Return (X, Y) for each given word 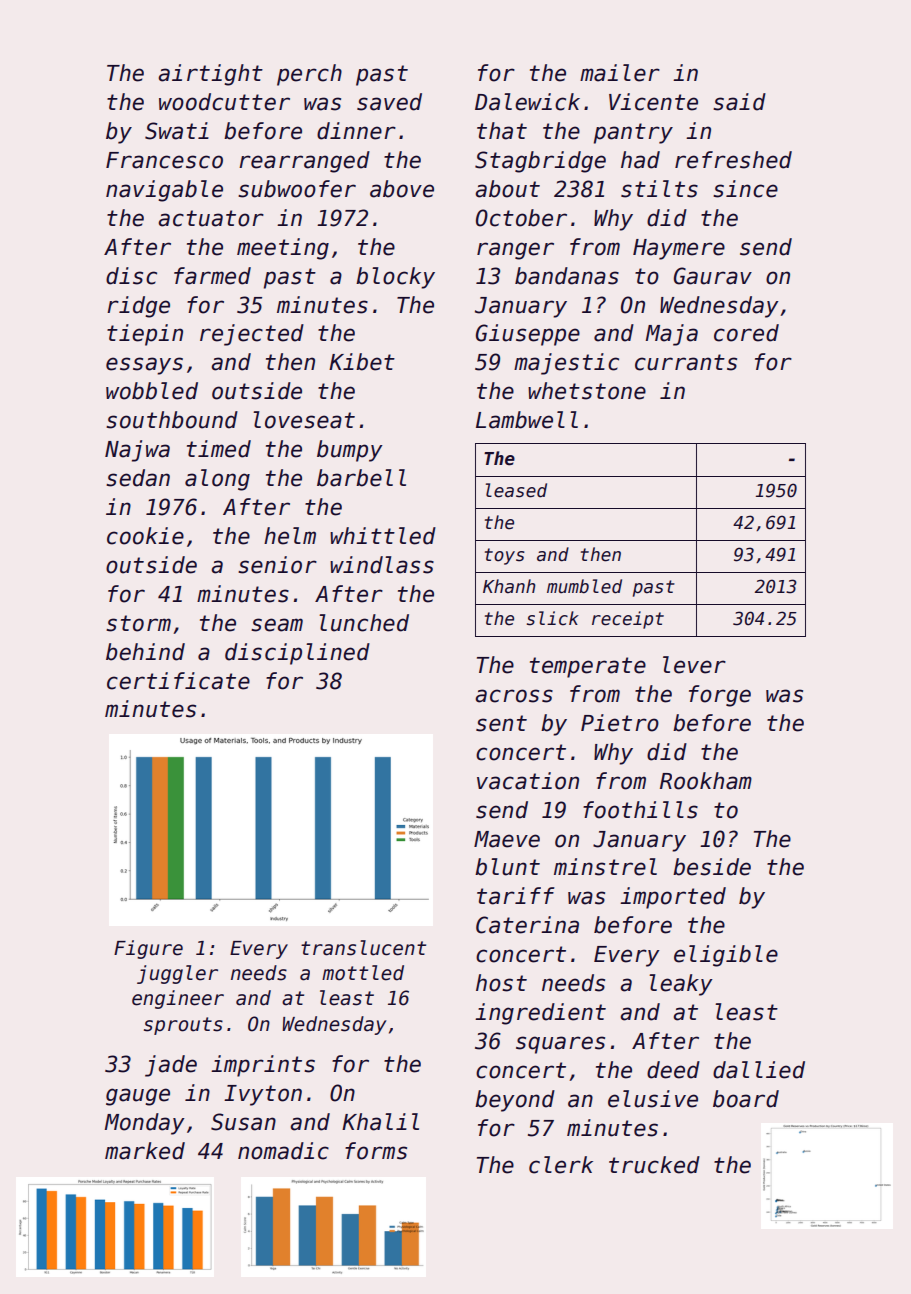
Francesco (164, 160)
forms (376, 1151)
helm (290, 536)
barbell (361, 478)
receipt (628, 620)
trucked (654, 1165)
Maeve (507, 839)
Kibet (362, 362)
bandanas (567, 276)
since (745, 189)
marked (145, 1151)
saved (389, 102)
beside (712, 867)
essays (144, 366)
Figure (148, 949)
